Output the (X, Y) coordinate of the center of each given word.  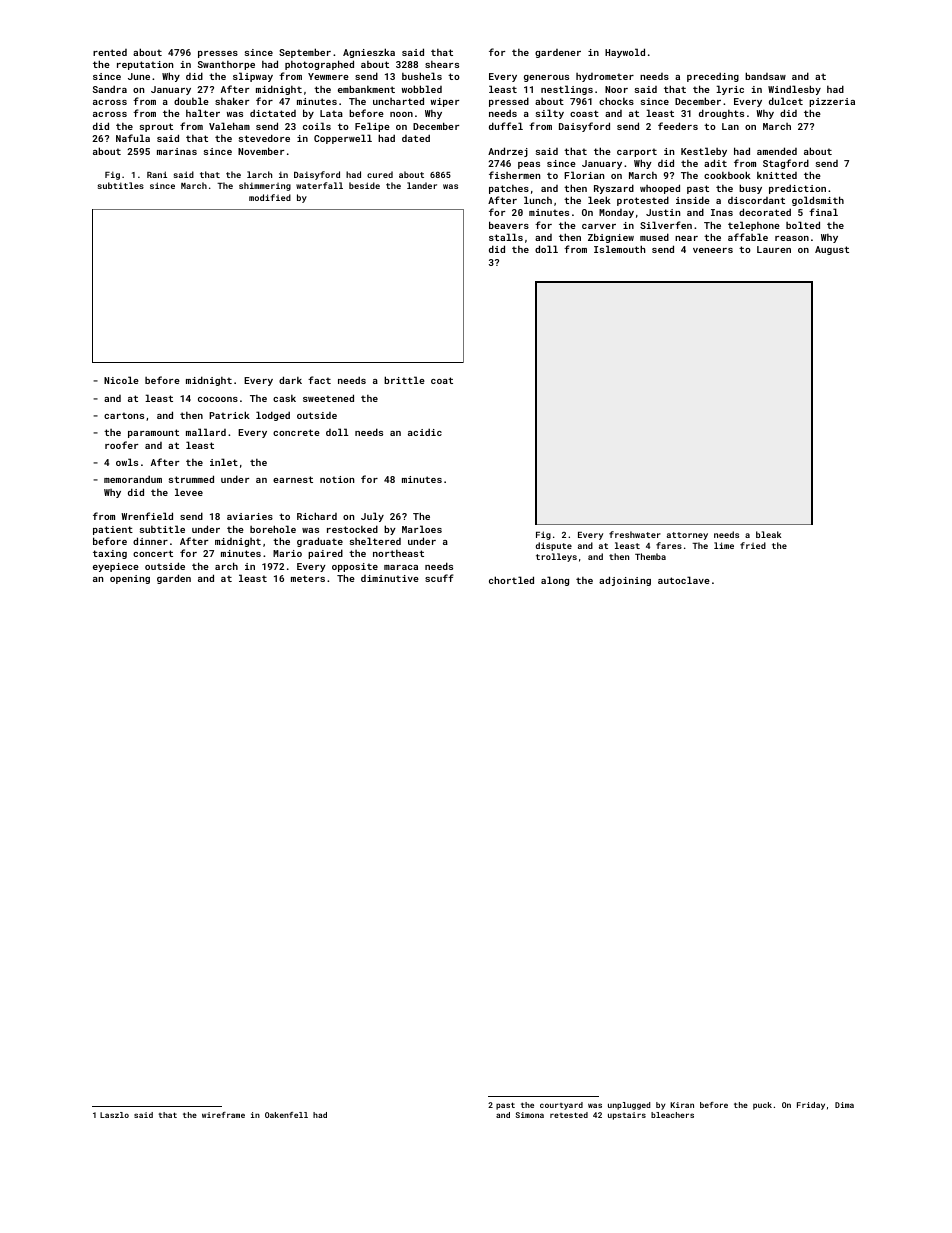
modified (270, 197)
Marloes (422, 529)
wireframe (223, 1115)
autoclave (684, 580)
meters (308, 578)
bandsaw (765, 76)
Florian (584, 175)
